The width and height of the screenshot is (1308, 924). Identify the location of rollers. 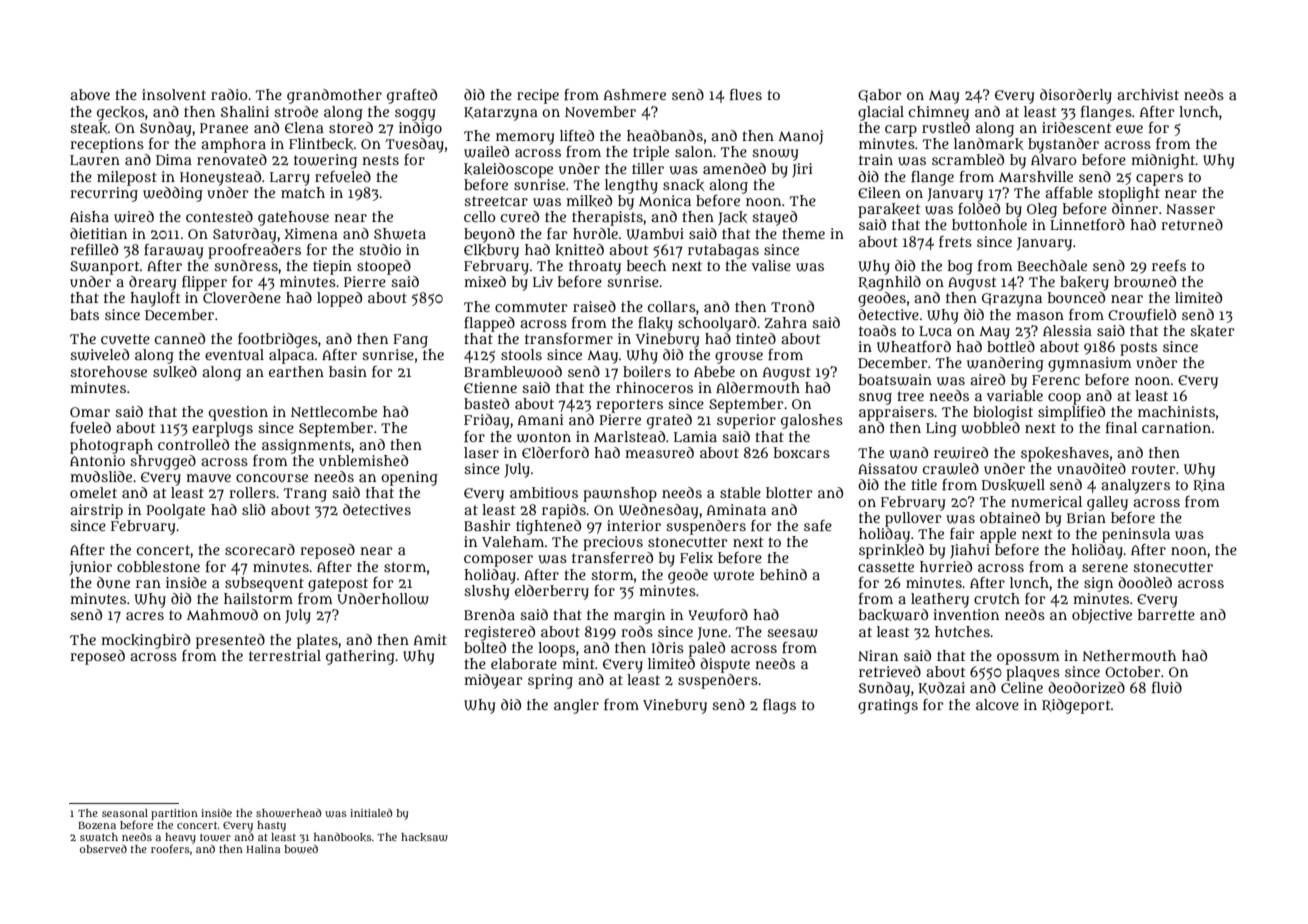
(252, 492).
